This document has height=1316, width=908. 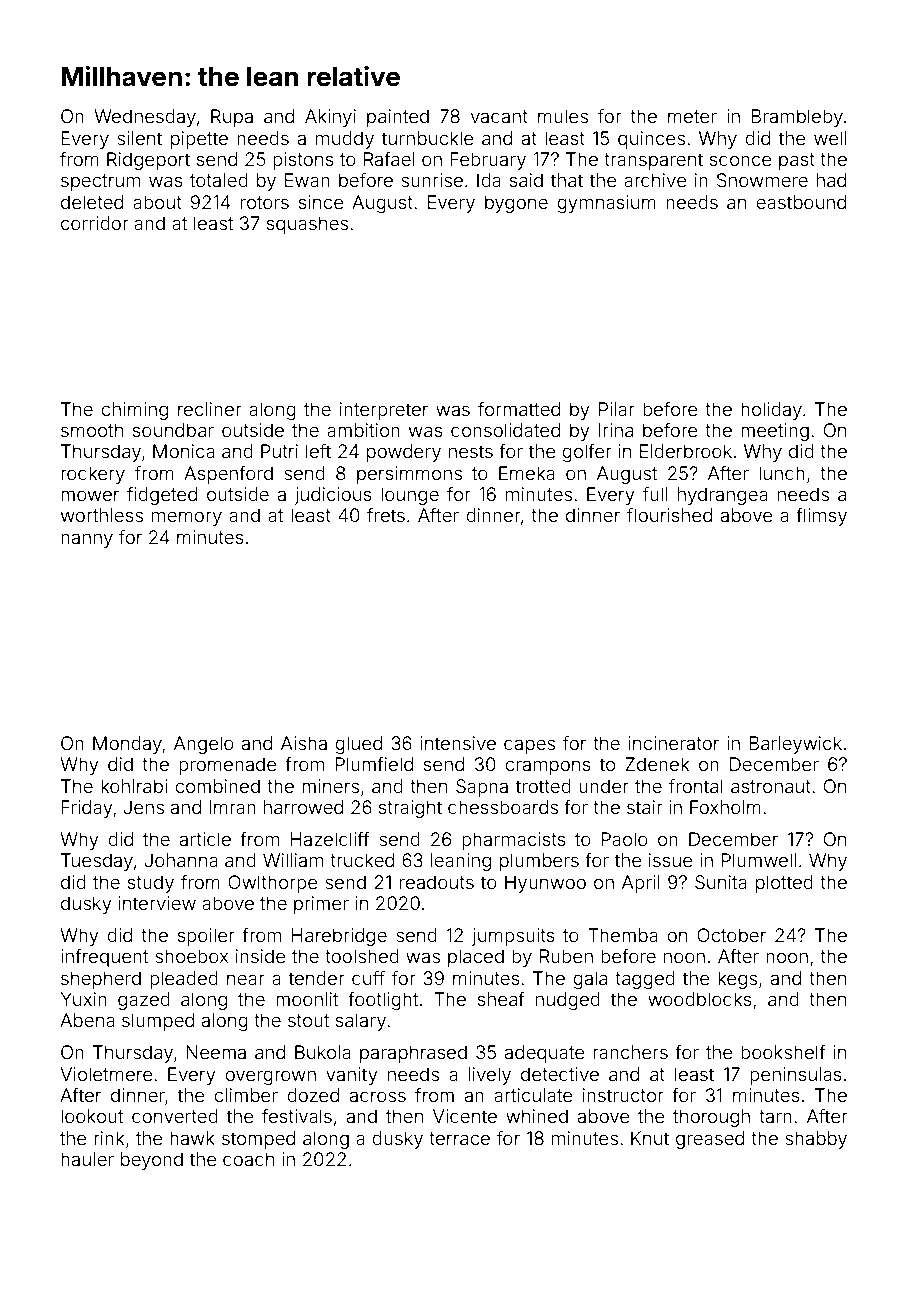 I want to click on Akinyi, so click(x=330, y=118).
